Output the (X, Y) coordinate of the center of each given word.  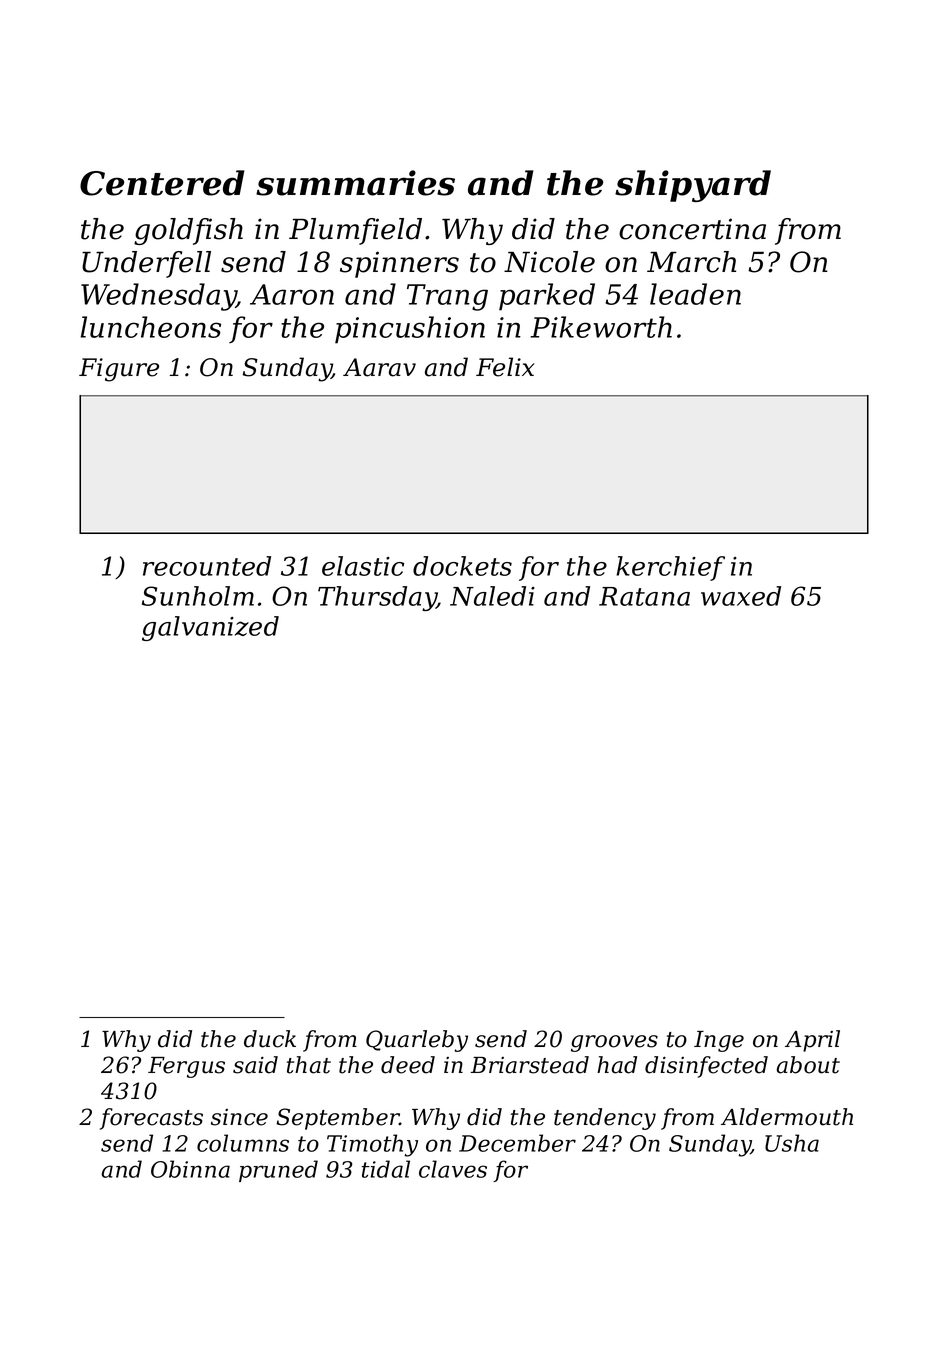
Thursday (377, 598)
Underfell (146, 264)
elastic (363, 566)
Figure (119, 370)
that (309, 1065)
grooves (614, 1043)
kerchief (670, 568)
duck (270, 1039)
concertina (692, 229)
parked (547, 297)
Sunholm (198, 596)
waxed (741, 596)
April (812, 1041)
